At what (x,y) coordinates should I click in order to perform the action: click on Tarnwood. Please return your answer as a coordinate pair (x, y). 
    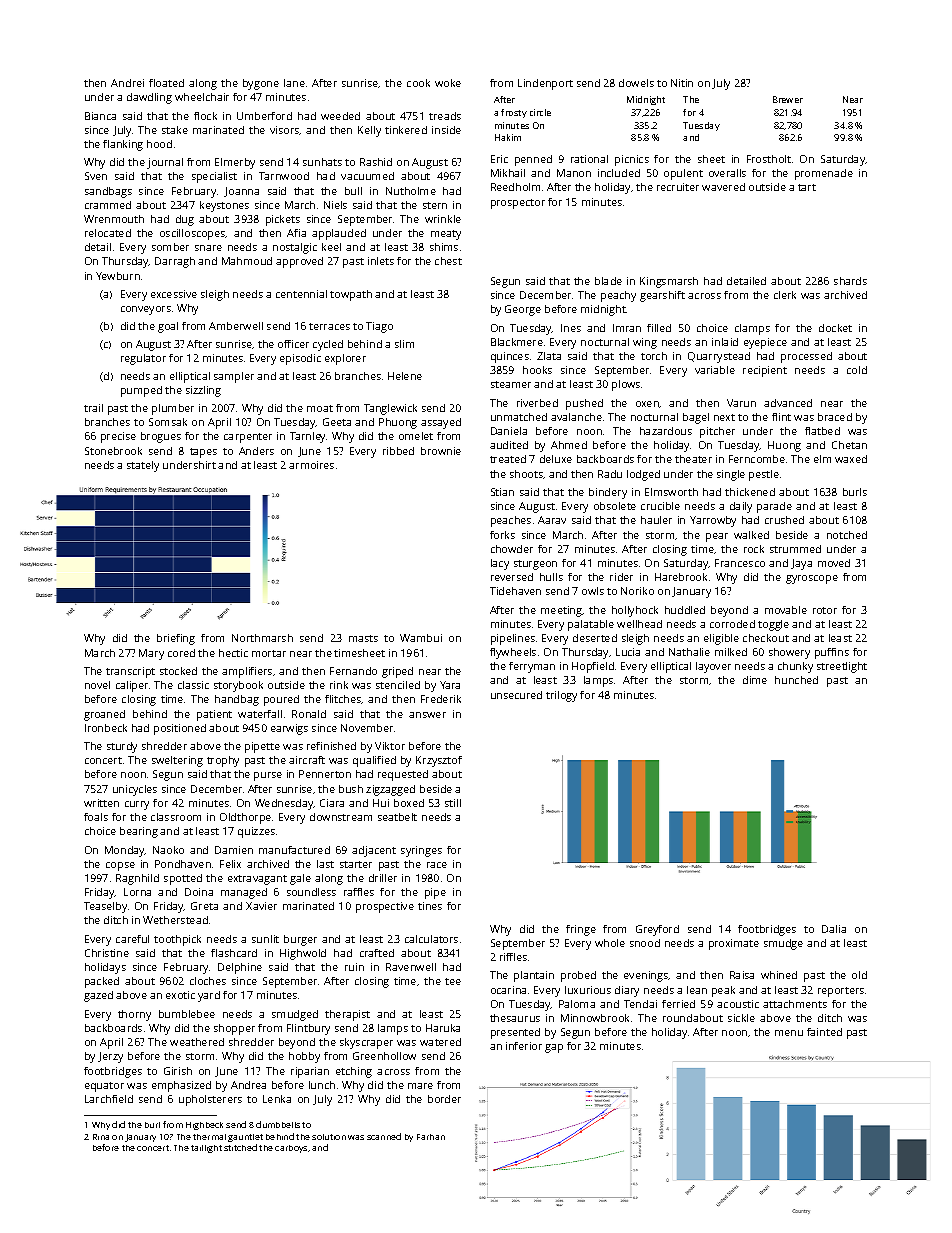
    Looking at the image, I should click on (284, 176).
